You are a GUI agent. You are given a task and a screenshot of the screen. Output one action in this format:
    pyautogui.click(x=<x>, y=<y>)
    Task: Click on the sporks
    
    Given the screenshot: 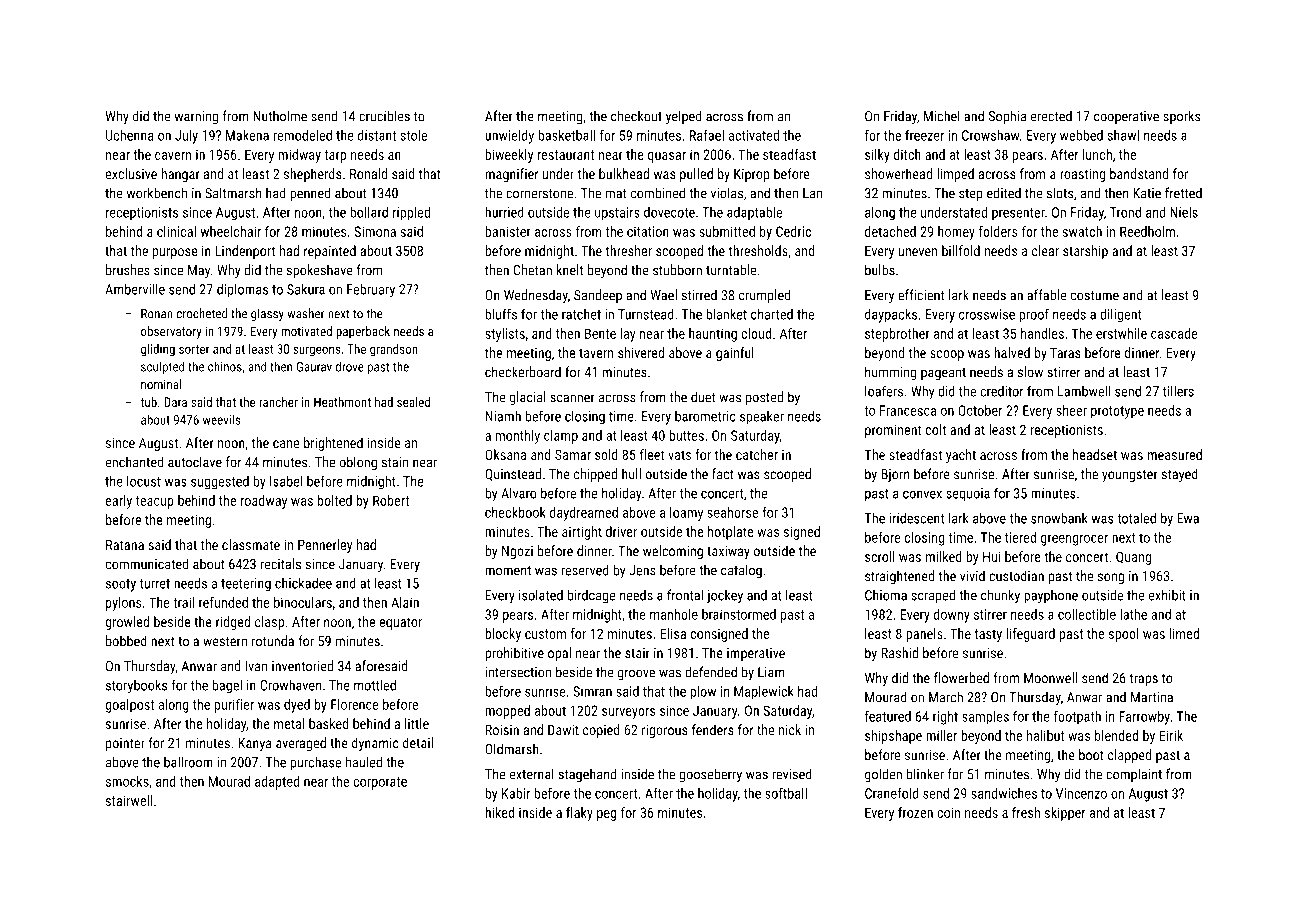 What is the action you would take?
    pyautogui.click(x=1182, y=117)
